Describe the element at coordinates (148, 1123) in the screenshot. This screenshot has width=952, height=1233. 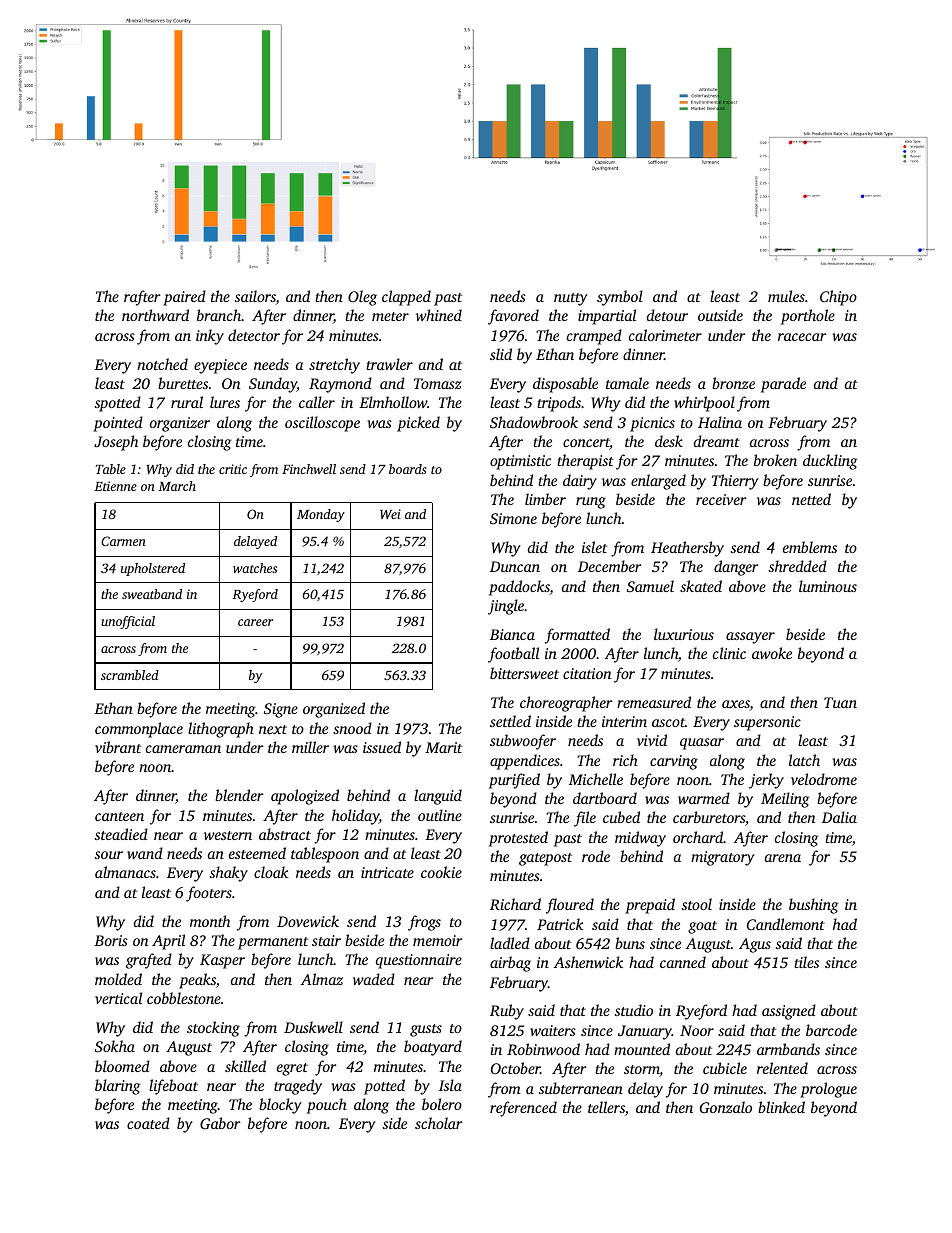
I see `coated` at that location.
